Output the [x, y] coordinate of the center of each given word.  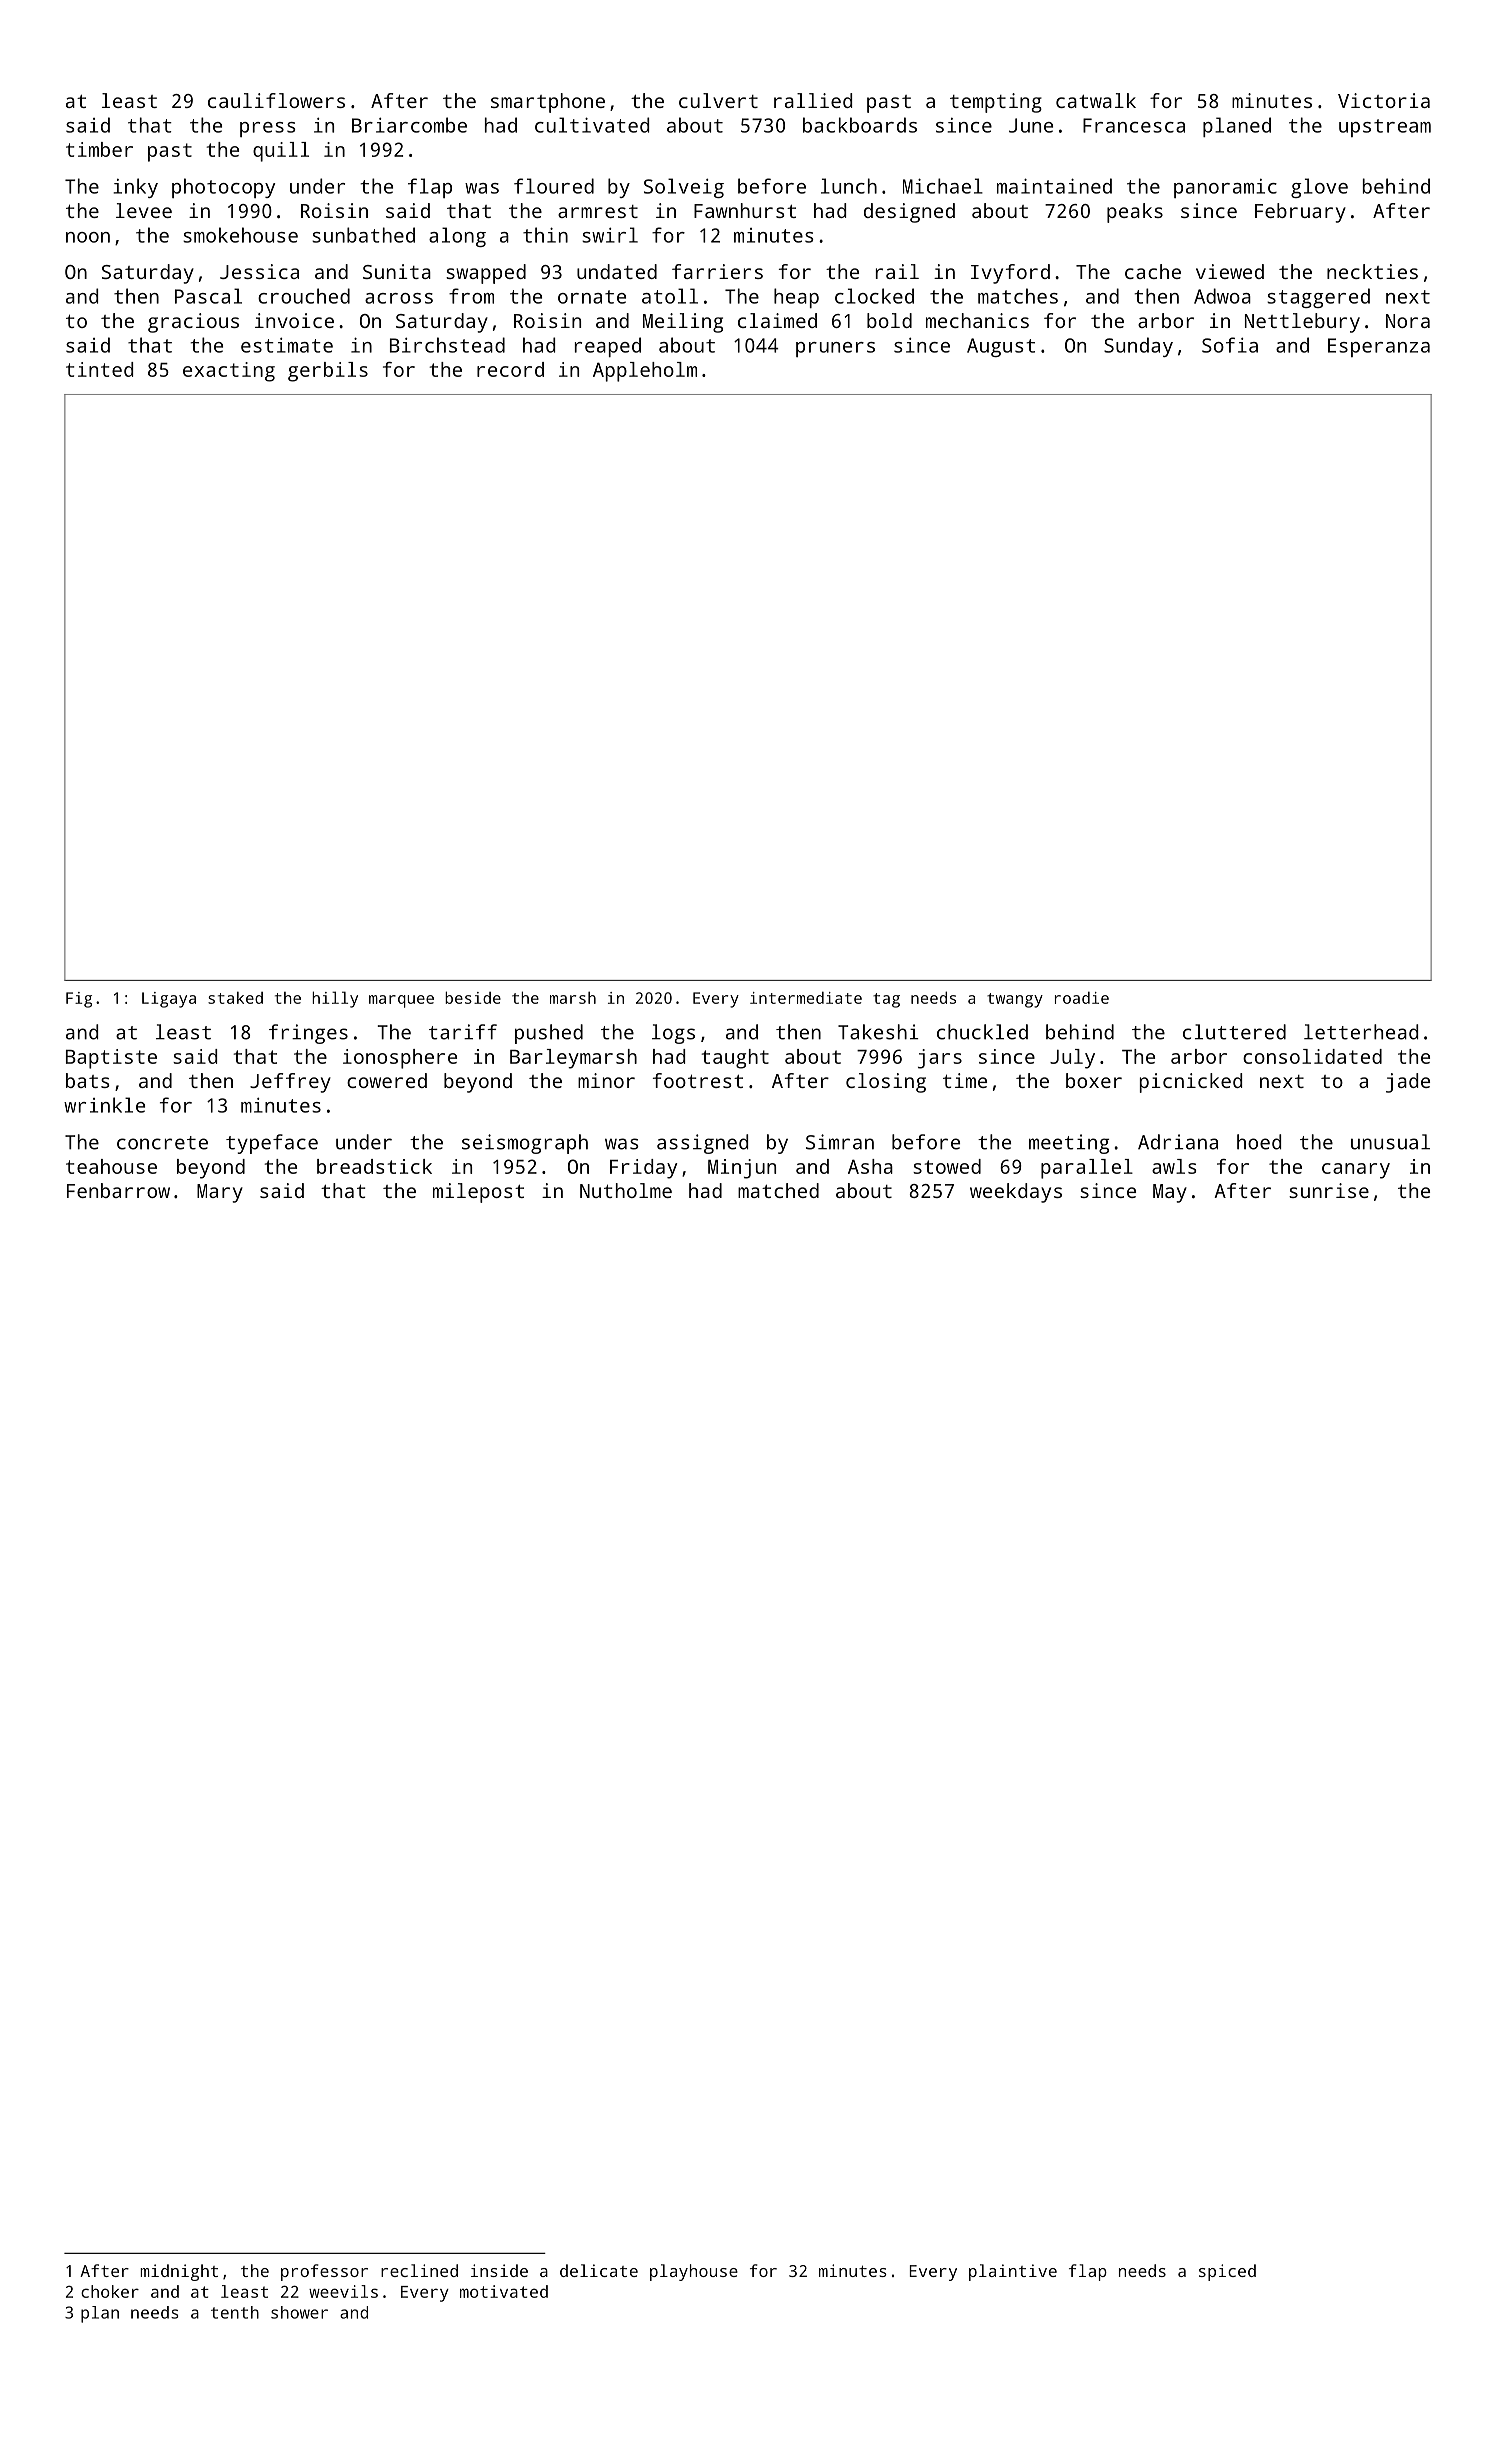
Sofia [1230, 345]
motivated [504, 2291]
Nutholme [626, 1190]
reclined [419, 2270]
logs [673, 1034]
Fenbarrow [118, 1190]
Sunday [1138, 347]
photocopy [223, 188]
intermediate [806, 998]
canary [1356, 1171]
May [1170, 1193]
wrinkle [104, 1105]
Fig [79, 1000]
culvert [718, 100]
